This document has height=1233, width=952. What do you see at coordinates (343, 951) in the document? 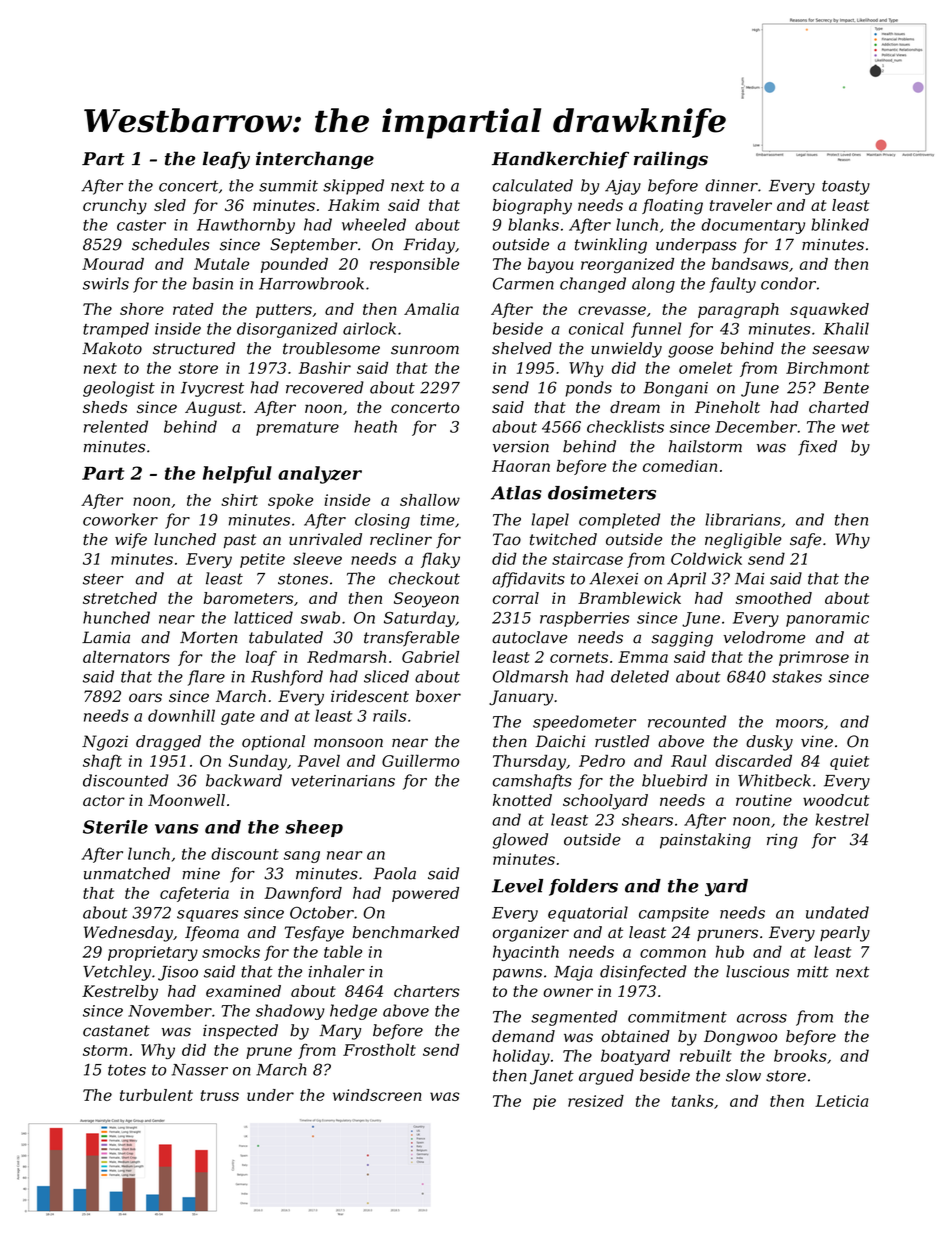
I see `table` at bounding box center [343, 951].
